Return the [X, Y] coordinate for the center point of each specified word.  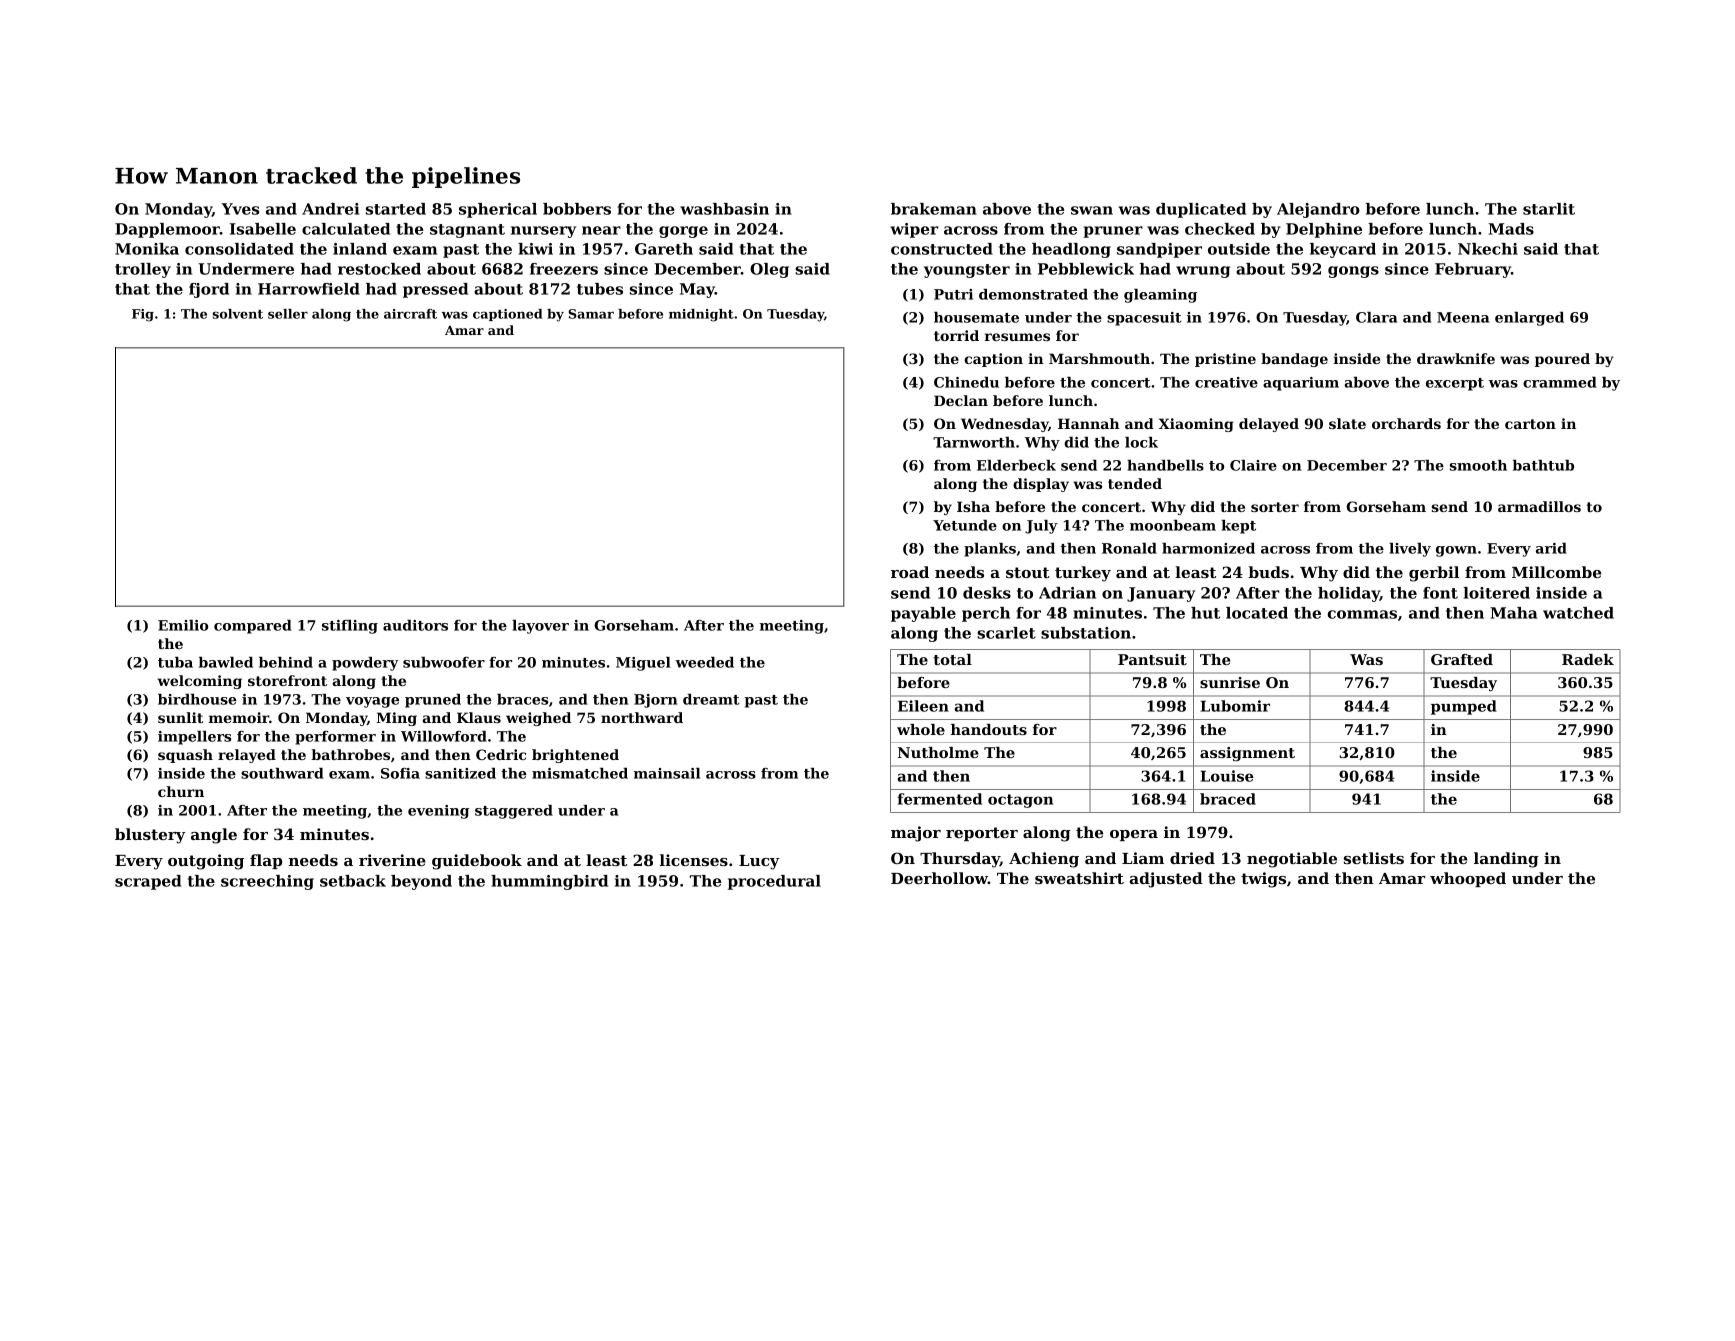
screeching [267, 882]
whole [921, 729]
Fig [143, 315]
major [916, 834]
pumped [1464, 707]
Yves [240, 209]
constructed [942, 249]
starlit [1549, 209]
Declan [961, 400]
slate [1347, 423]
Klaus [479, 717]
